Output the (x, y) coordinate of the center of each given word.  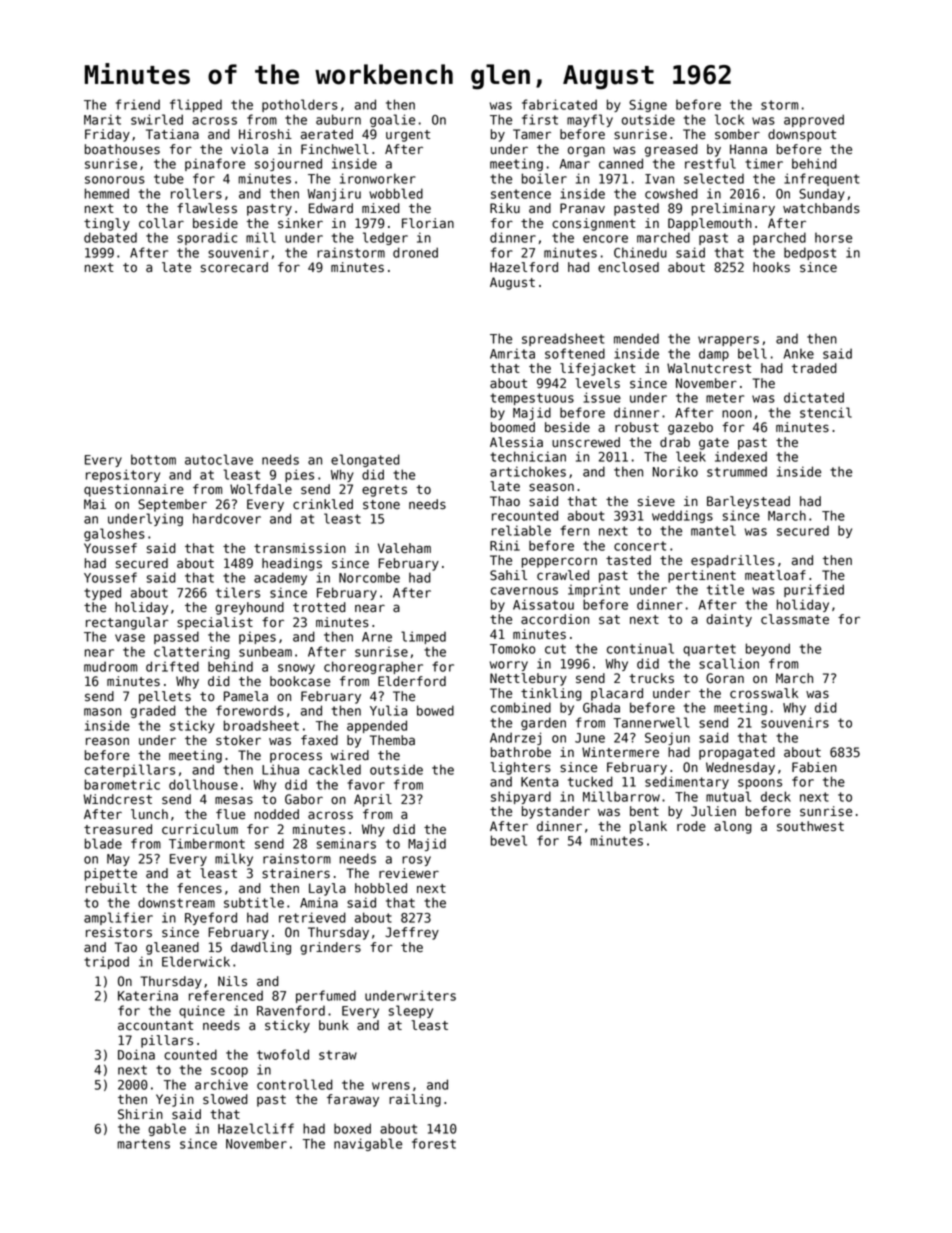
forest (434, 1143)
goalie (392, 120)
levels (597, 383)
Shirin (140, 1114)
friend (138, 104)
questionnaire (134, 490)
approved (814, 120)
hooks (771, 267)
